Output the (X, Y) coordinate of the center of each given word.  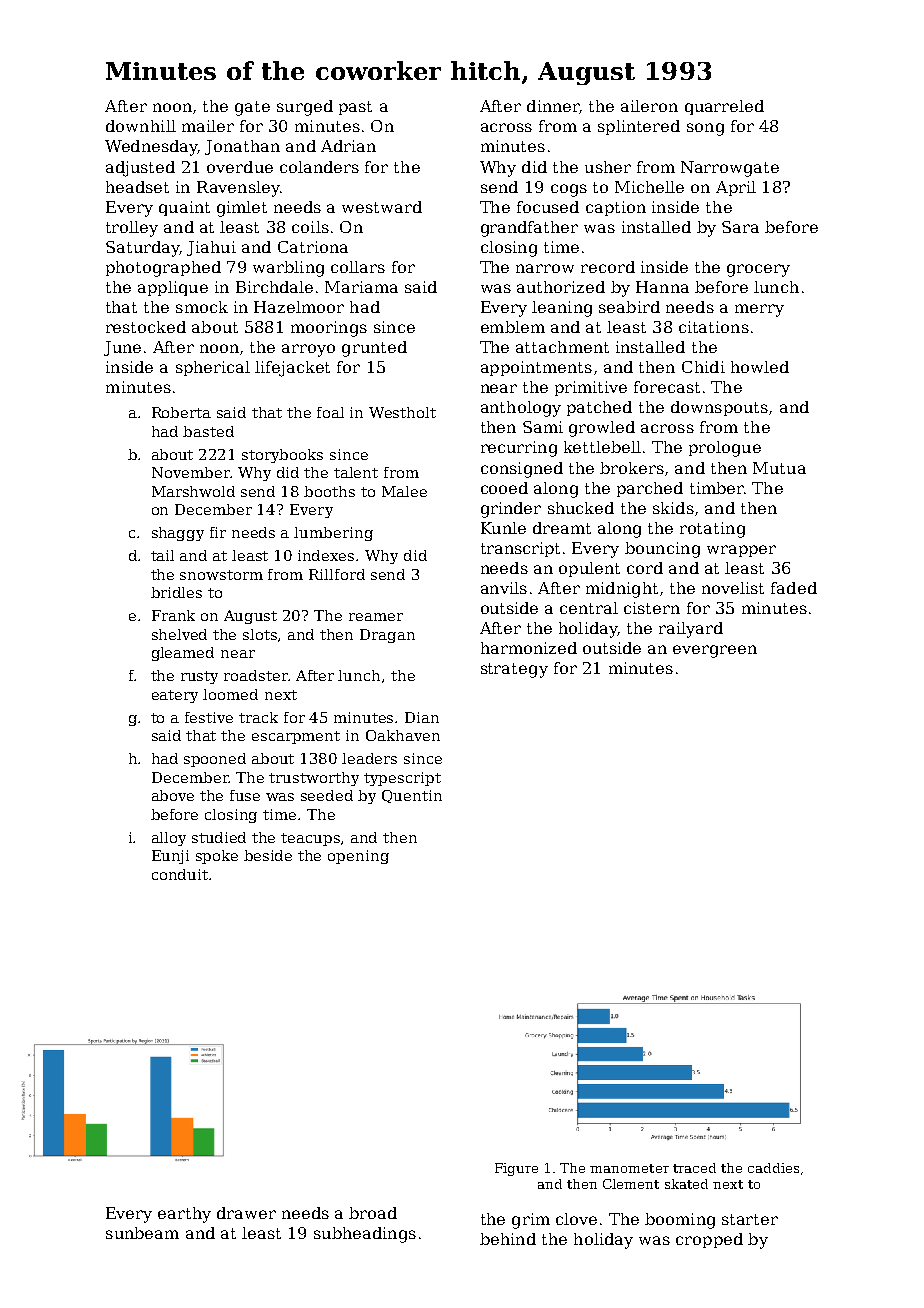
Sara (740, 227)
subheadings (365, 1235)
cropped (709, 1240)
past (355, 108)
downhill (141, 126)
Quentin (412, 796)
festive (209, 717)
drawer (246, 1213)
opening (358, 857)
